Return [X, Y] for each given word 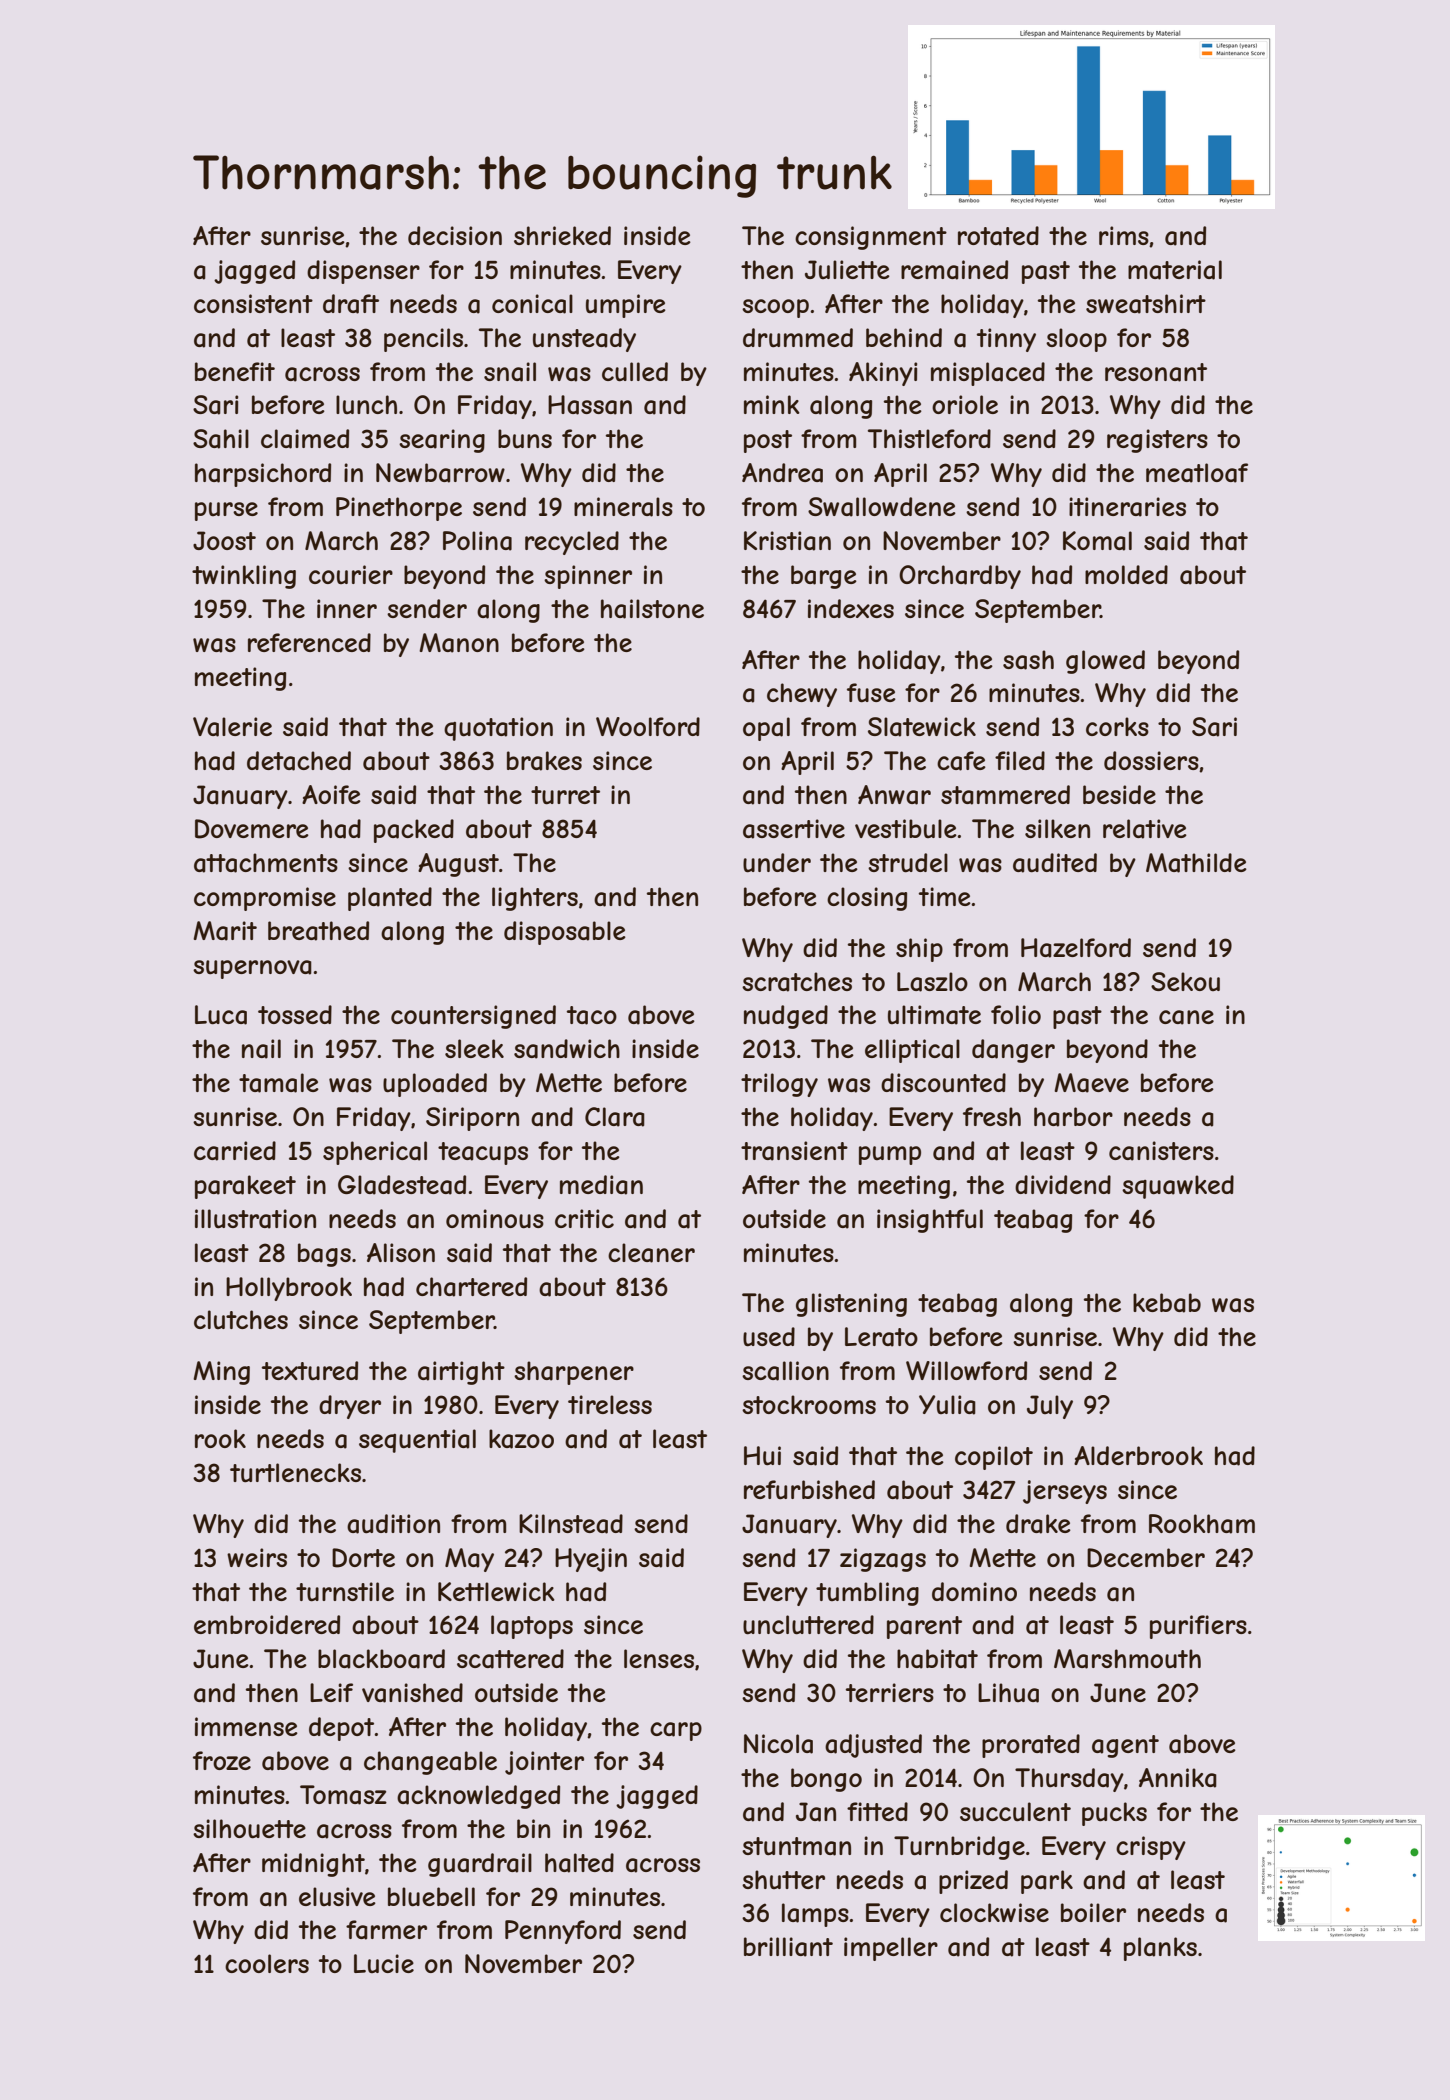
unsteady [584, 340]
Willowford [966, 1370]
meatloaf [1197, 473]
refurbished [809, 1490]
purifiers [1198, 1627]
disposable [565, 933]
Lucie [384, 1963]
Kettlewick [496, 1591]
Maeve [1091, 1083]
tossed [295, 1014]
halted [579, 1863]
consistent [253, 303]
